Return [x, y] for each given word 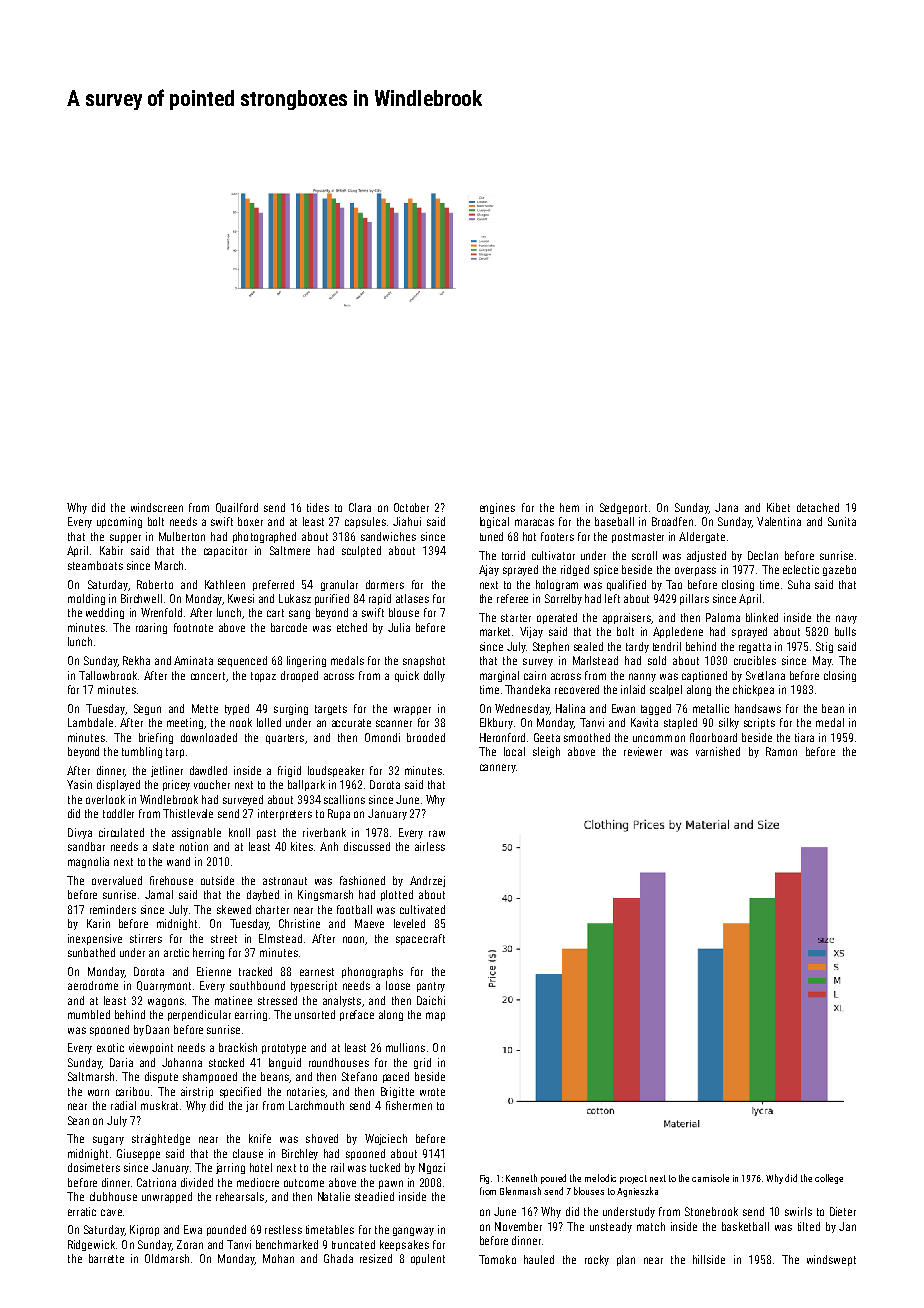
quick [407, 676]
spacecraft [420, 939]
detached [818, 507]
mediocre [258, 1182]
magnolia [88, 862]
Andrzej [427, 881]
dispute [161, 1077]
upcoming [119, 522]
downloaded [209, 737]
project [633, 1179]
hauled [539, 1259]
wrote [432, 1092]
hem [569, 507]
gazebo [839, 570]
